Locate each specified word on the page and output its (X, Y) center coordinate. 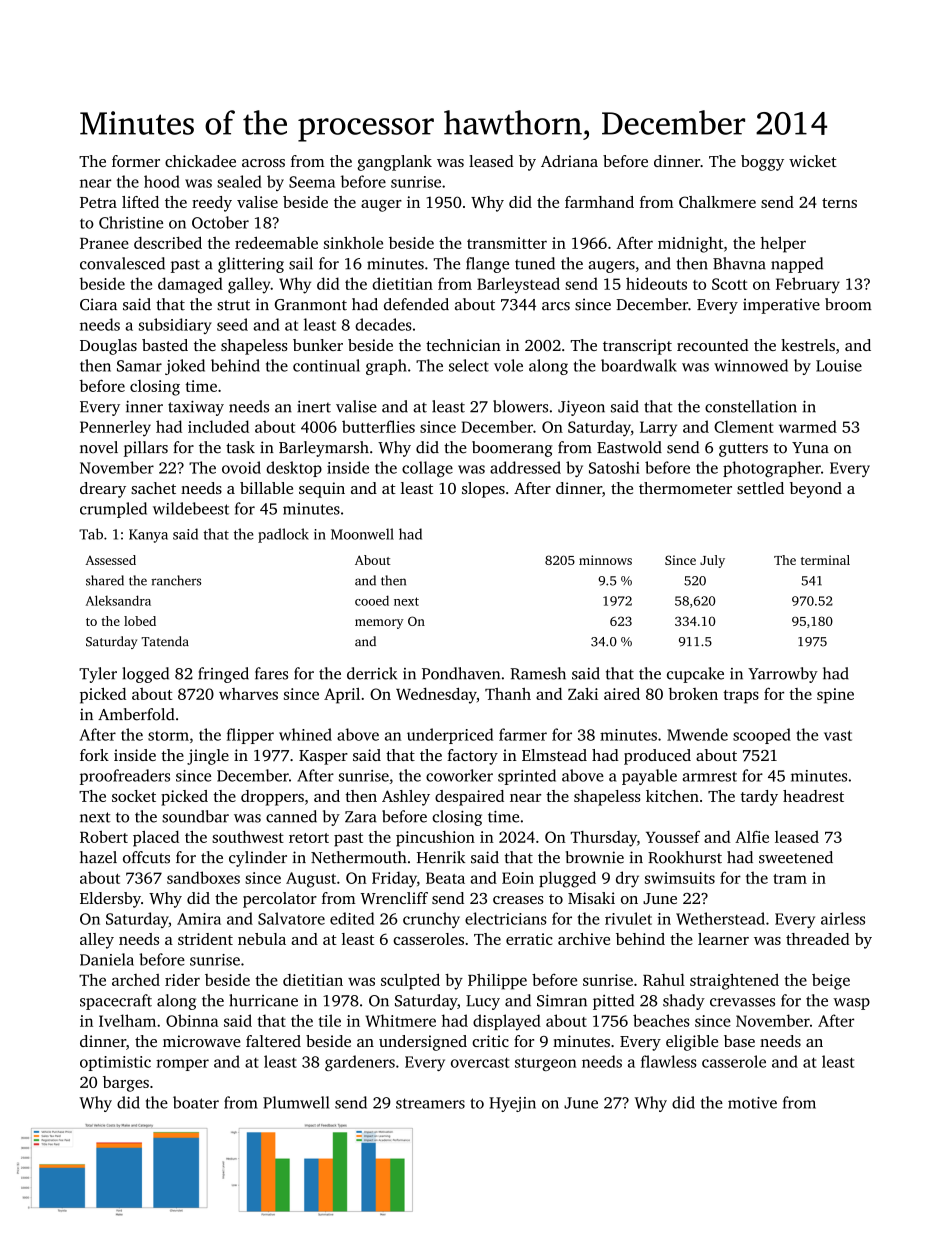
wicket (813, 161)
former (136, 161)
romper (182, 1065)
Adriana (569, 161)
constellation (751, 406)
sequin (322, 490)
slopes (483, 490)
